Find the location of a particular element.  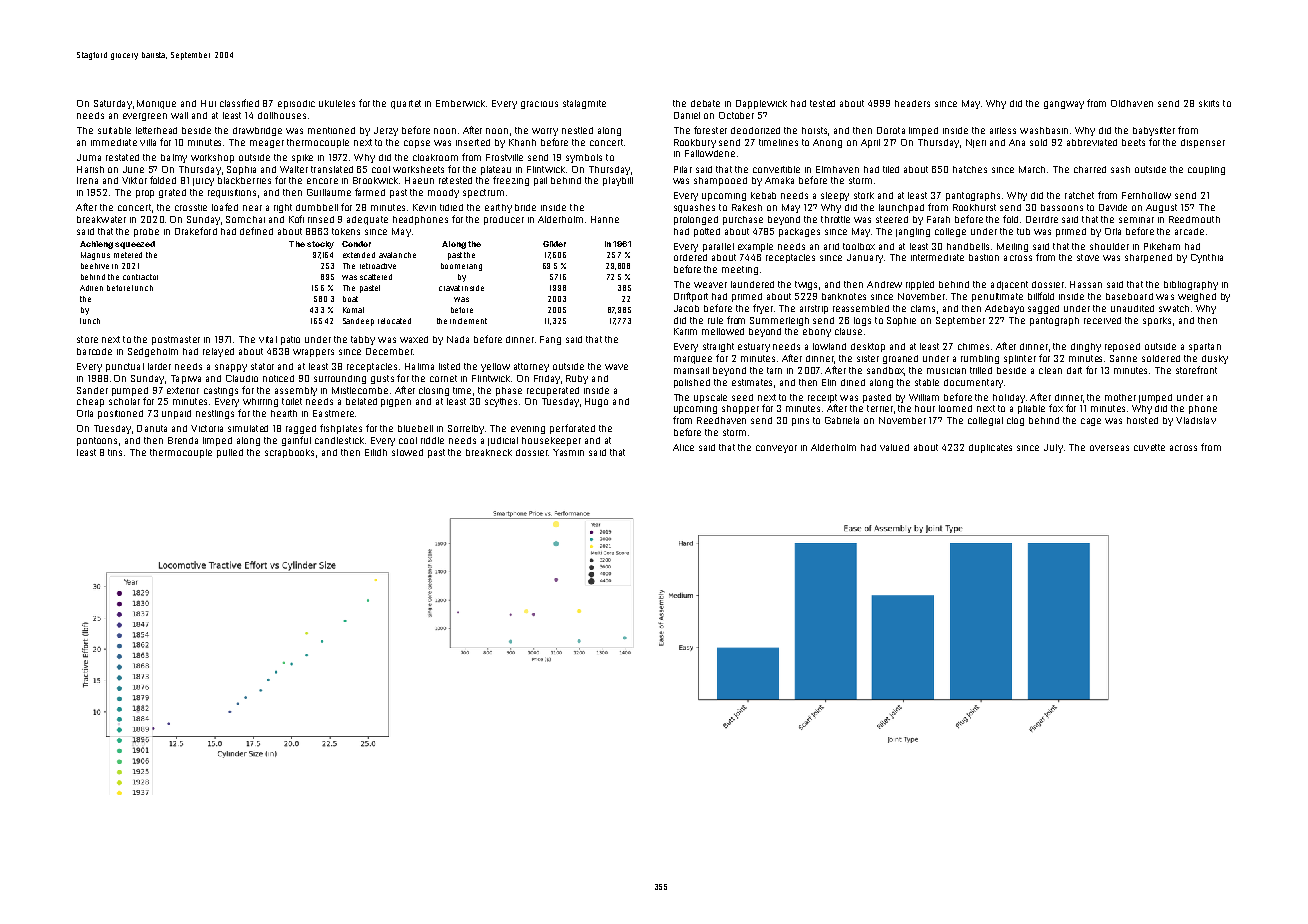

stalagmite is located at coordinates (584, 104).
